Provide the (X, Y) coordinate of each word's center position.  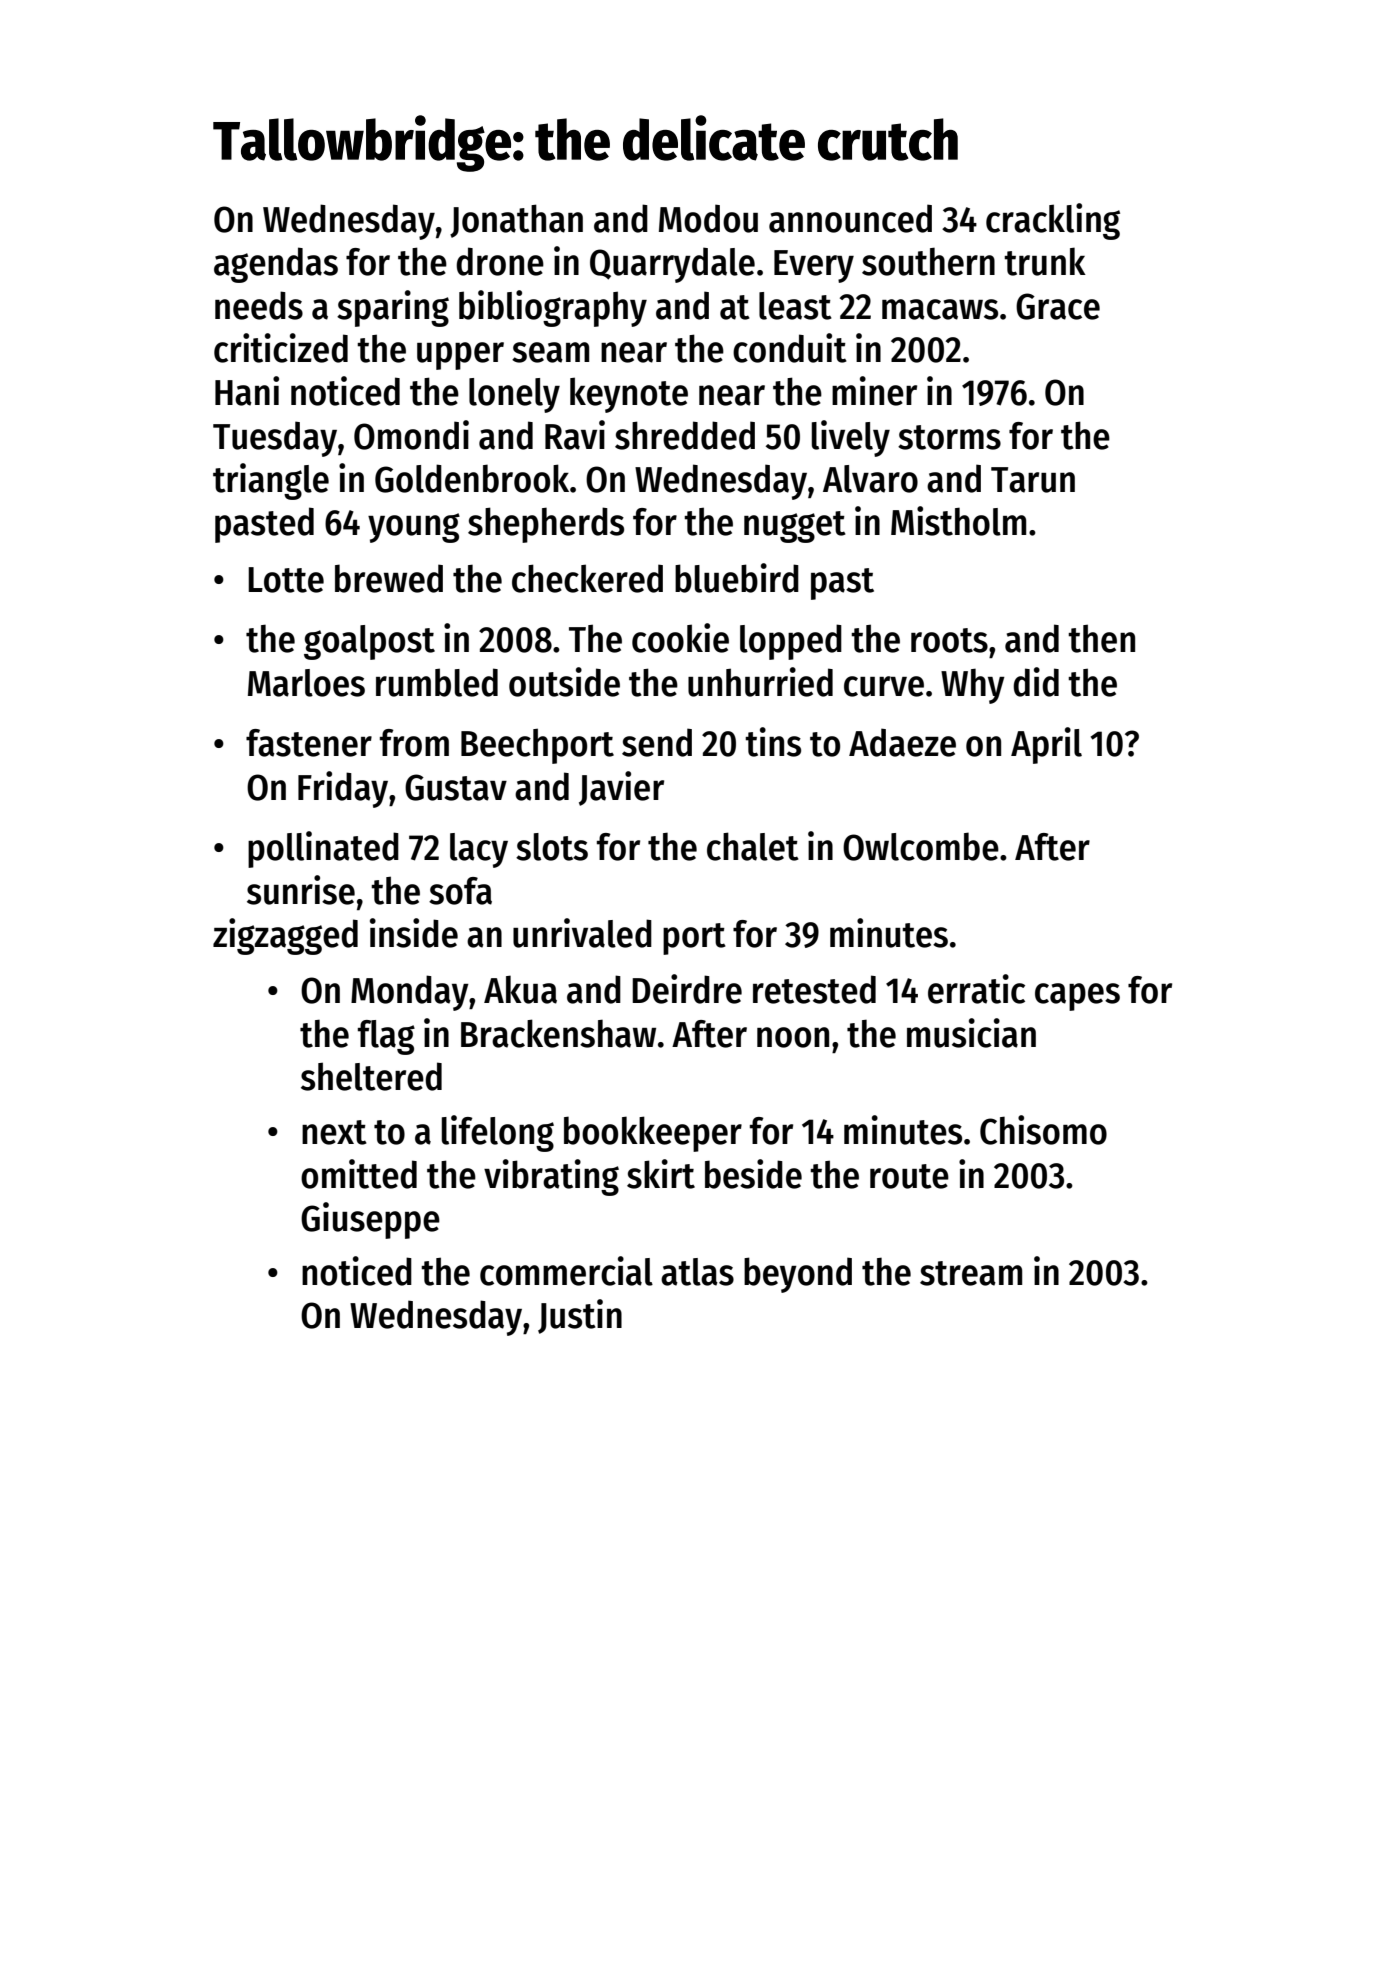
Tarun (1033, 480)
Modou (708, 218)
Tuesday (275, 439)
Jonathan (516, 221)
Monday (410, 993)
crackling (1053, 221)
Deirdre (687, 989)
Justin (580, 1316)
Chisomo (1043, 1130)
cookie (680, 638)
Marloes (306, 683)
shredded (685, 435)
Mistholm (958, 521)
